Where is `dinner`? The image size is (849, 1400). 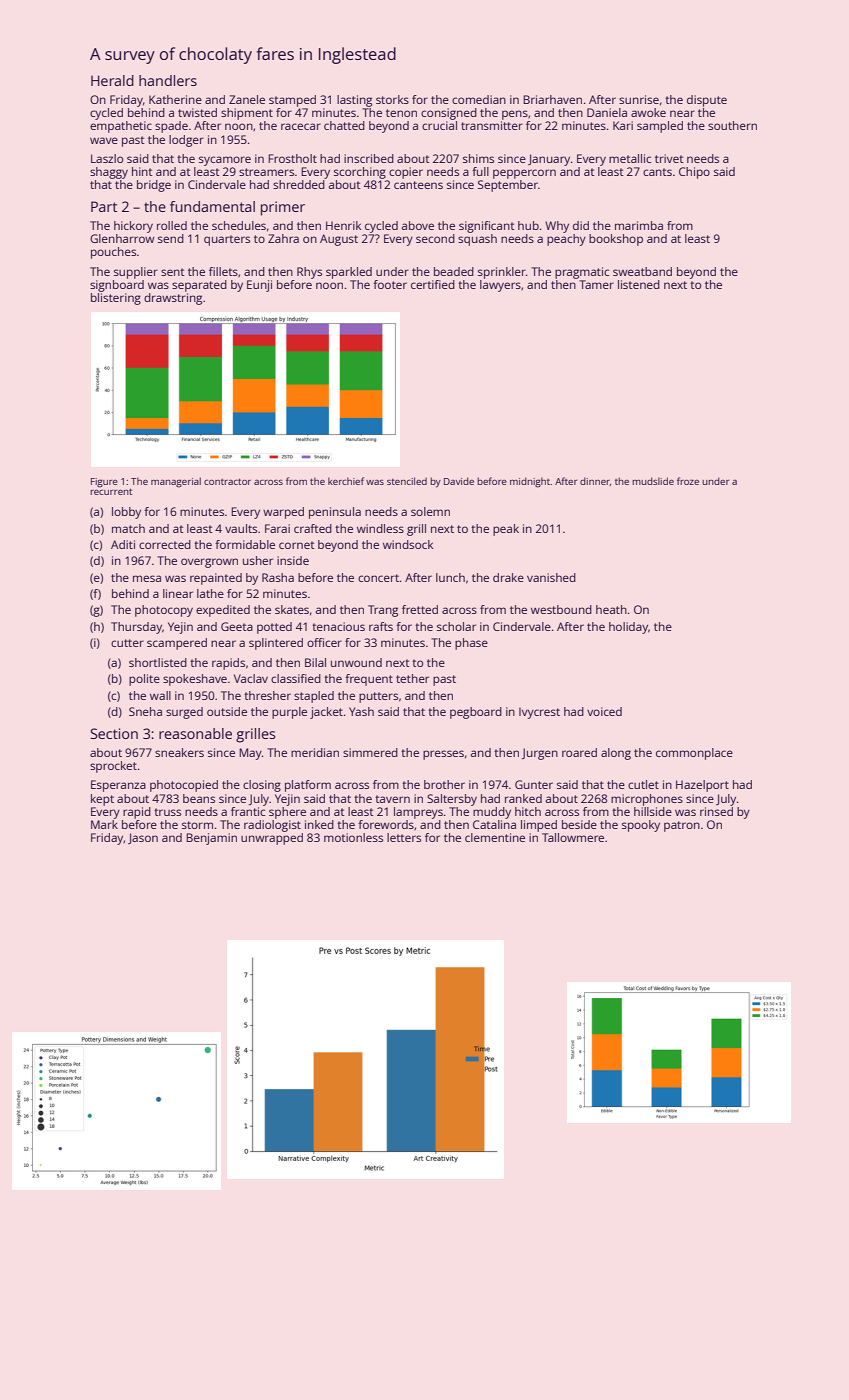 dinner is located at coordinates (595, 481).
